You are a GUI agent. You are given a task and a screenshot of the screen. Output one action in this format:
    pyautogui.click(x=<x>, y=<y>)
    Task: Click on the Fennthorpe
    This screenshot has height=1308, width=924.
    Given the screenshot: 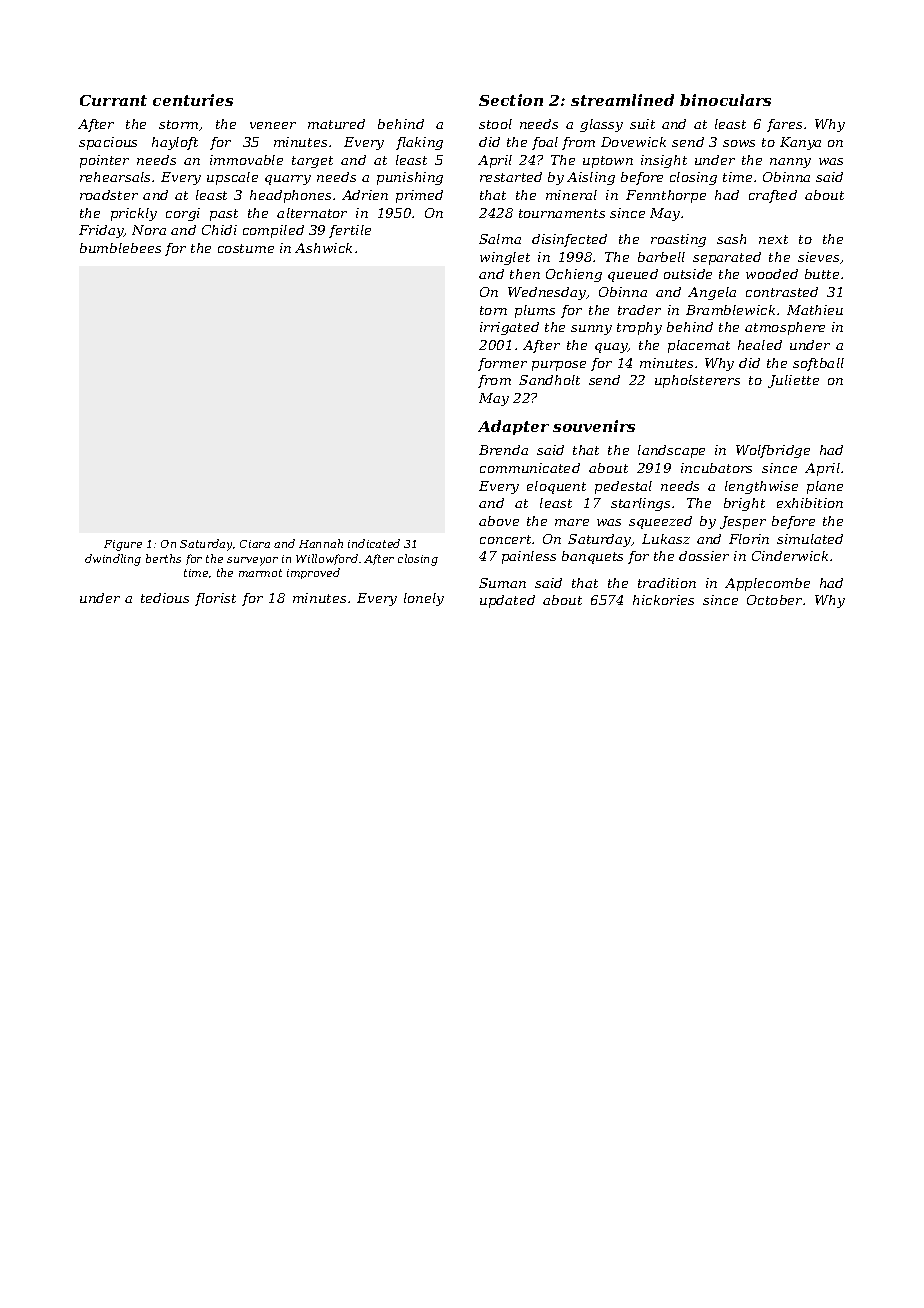 What is the action you would take?
    pyautogui.click(x=666, y=196)
